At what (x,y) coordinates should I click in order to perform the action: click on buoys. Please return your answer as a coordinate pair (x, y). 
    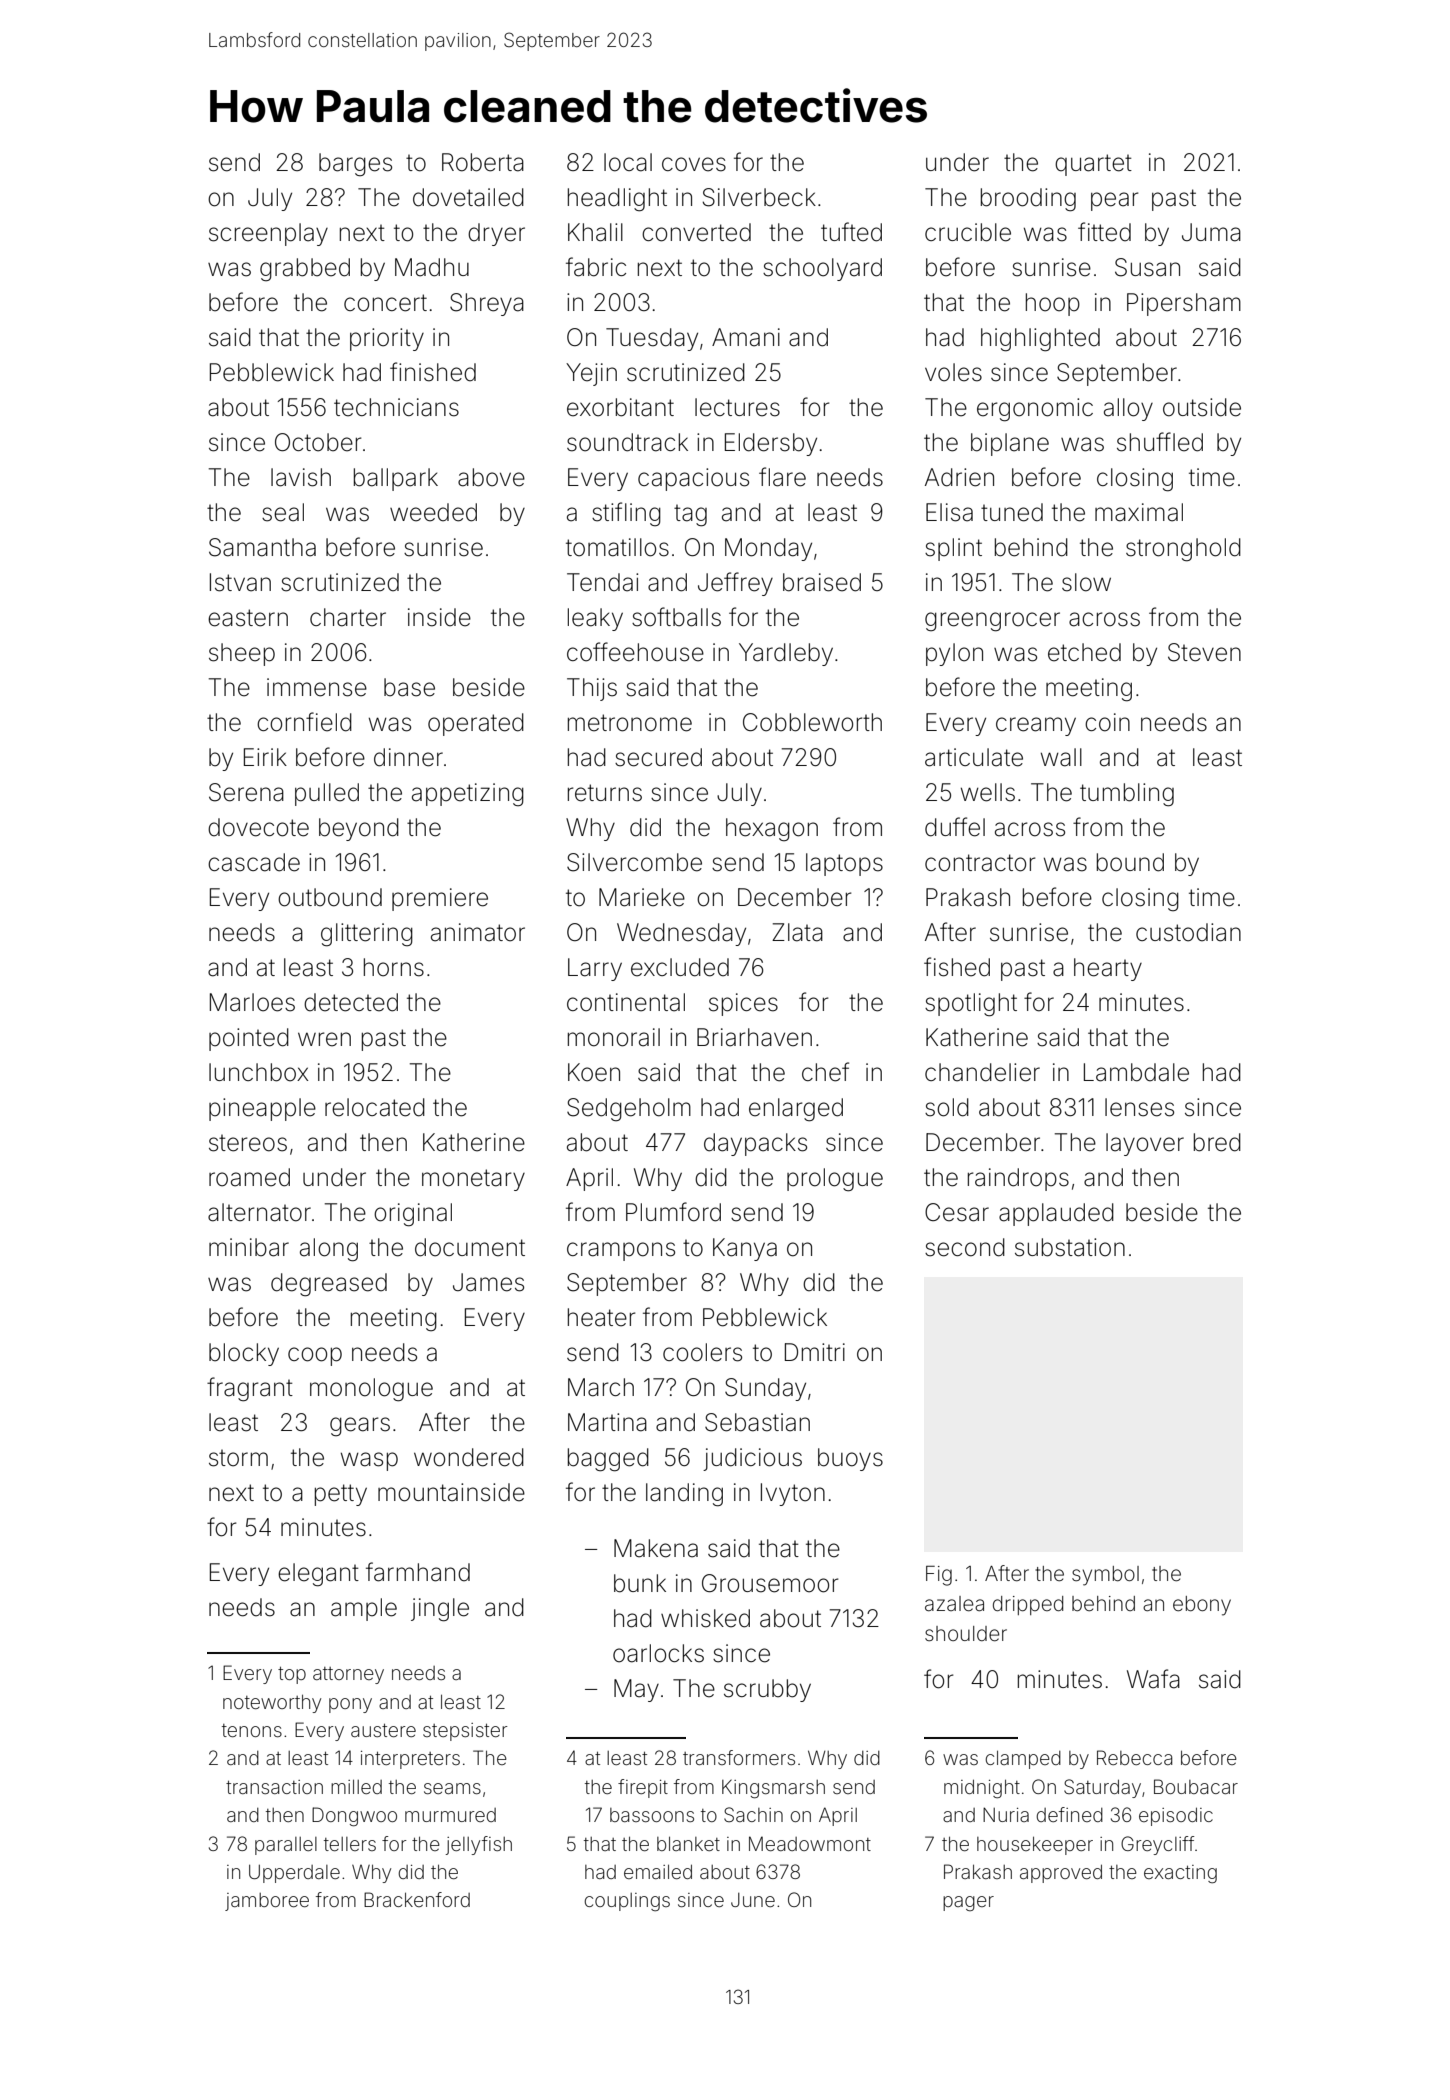
    Looking at the image, I should click on (850, 1459).
